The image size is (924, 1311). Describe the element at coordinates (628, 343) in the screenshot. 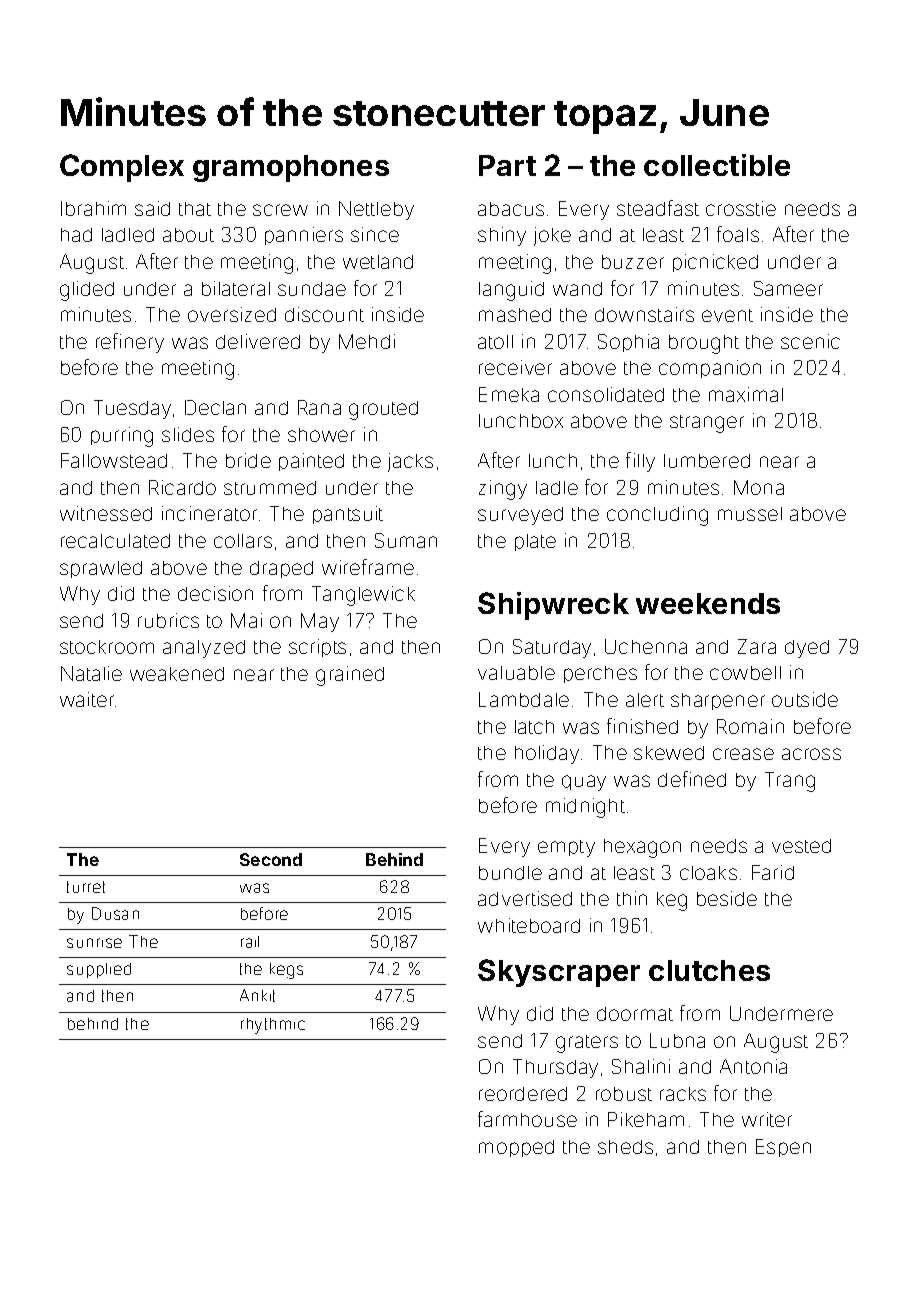

I see `Sophia` at that location.
